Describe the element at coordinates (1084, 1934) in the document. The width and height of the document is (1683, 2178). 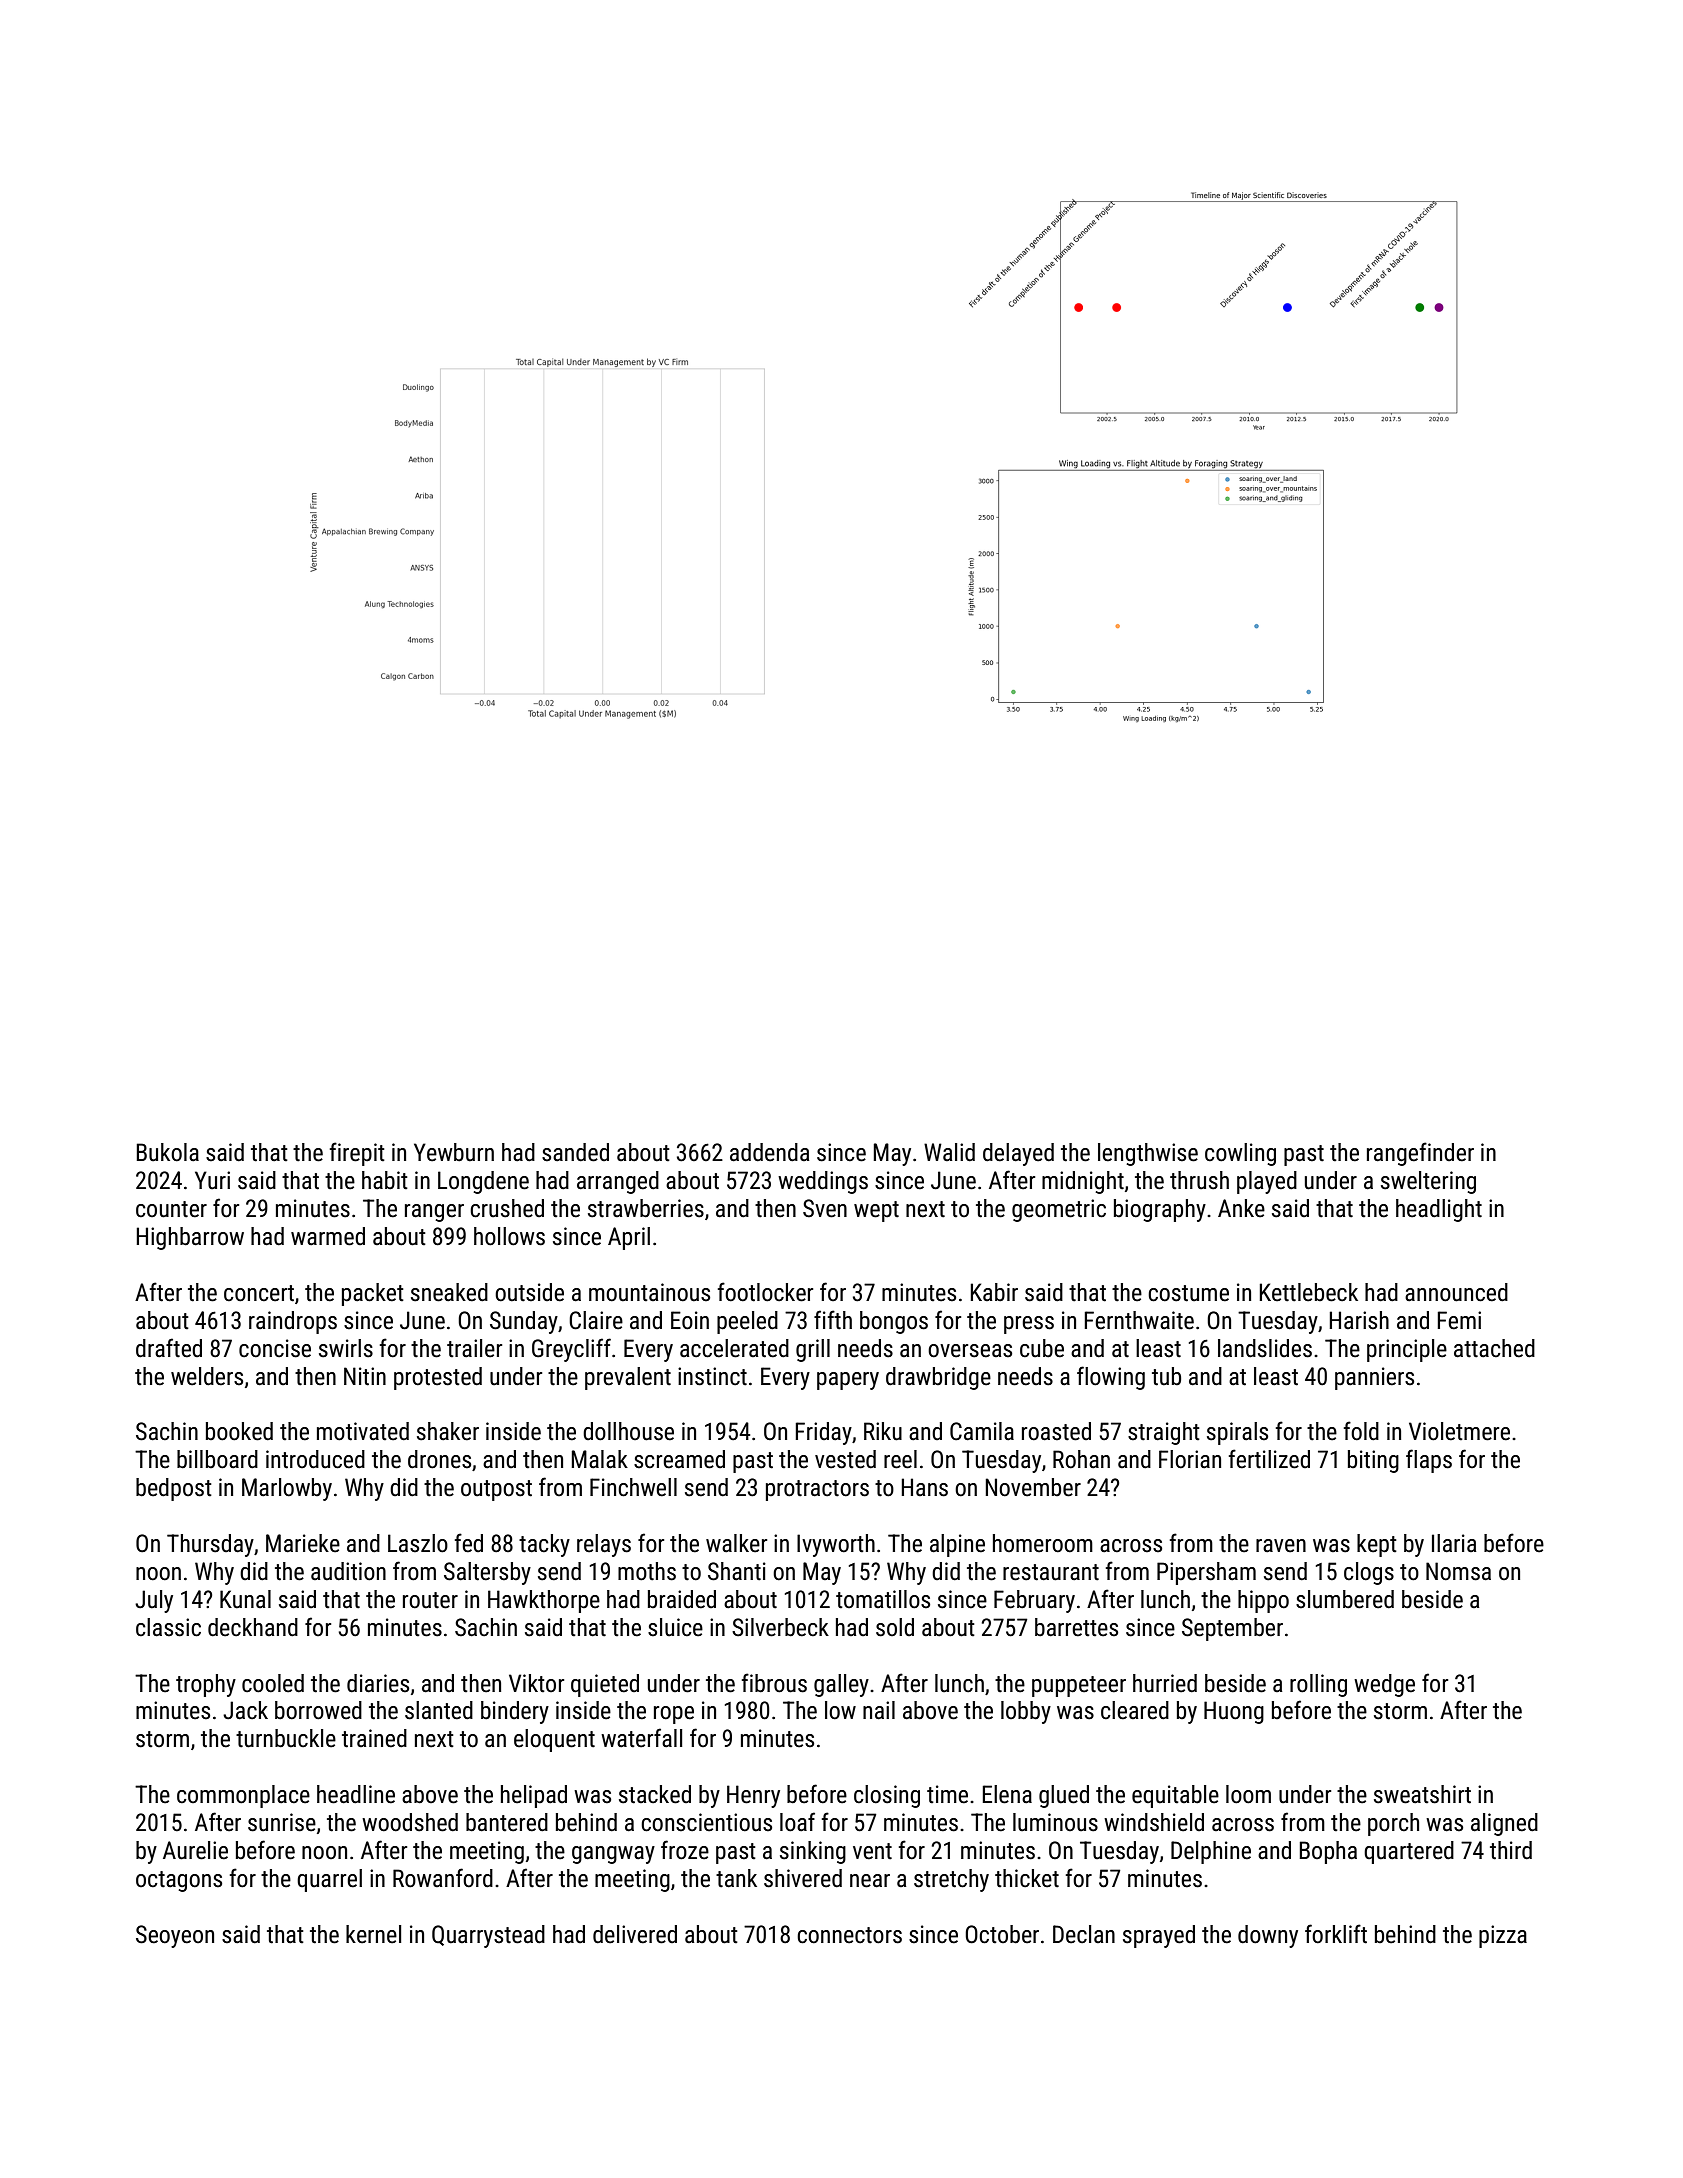
I see `Declan` at that location.
